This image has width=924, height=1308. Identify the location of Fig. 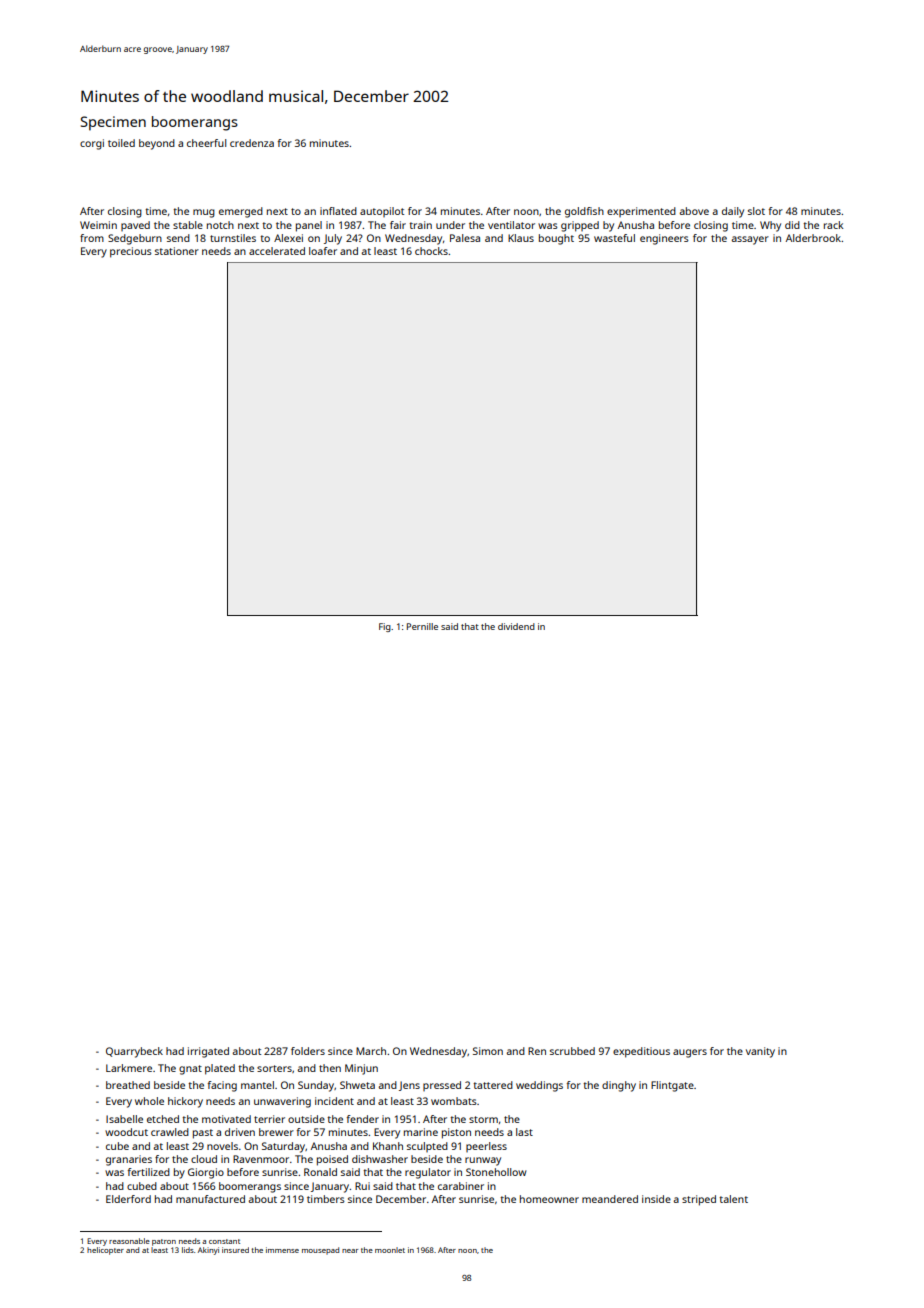
(385, 627).
